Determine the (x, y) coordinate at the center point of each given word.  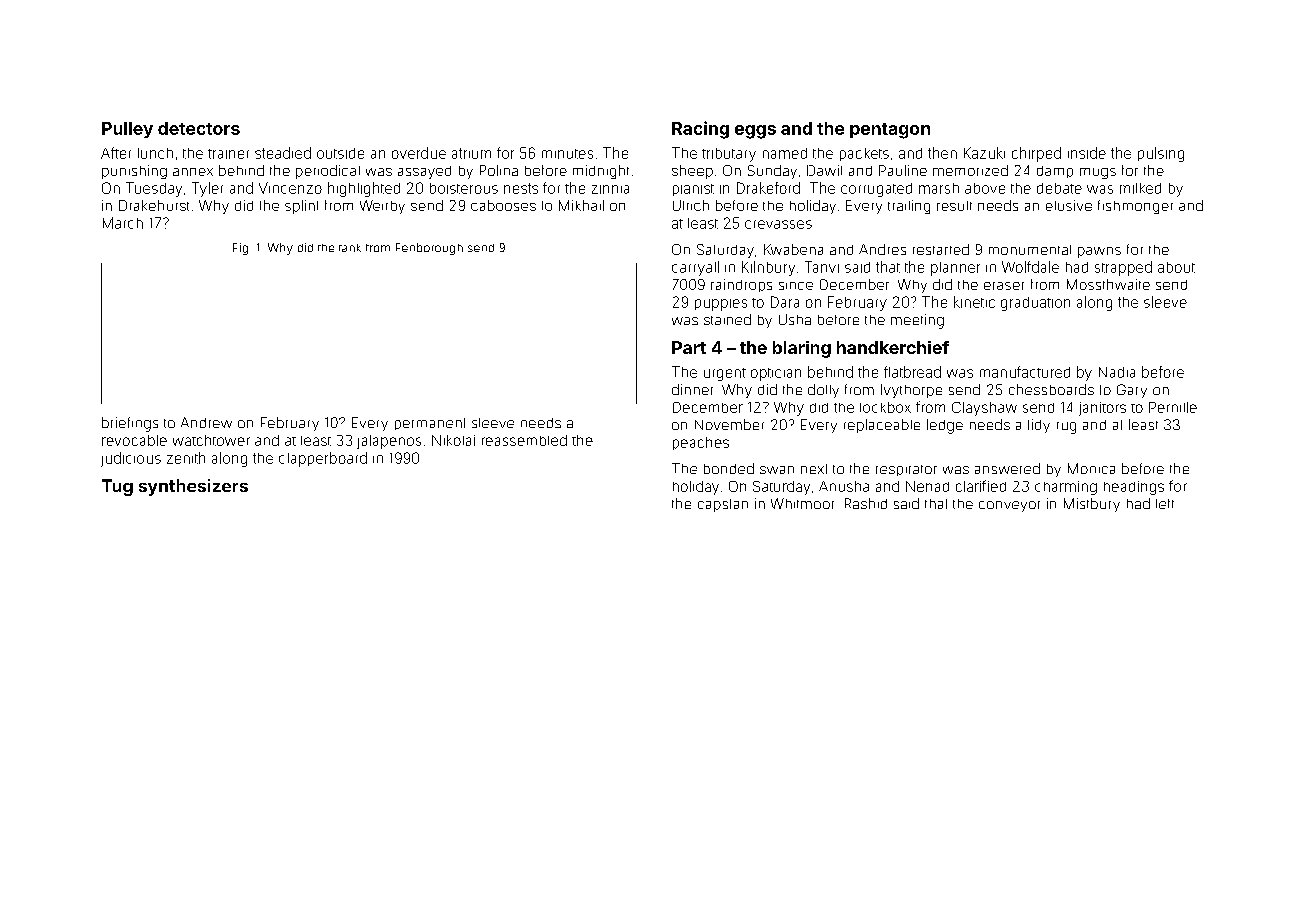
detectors (199, 128)
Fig (240, 249)
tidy (1039, 426)
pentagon (890, 131)
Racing (700, 130)
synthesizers (193, 487)
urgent (725, 374)
